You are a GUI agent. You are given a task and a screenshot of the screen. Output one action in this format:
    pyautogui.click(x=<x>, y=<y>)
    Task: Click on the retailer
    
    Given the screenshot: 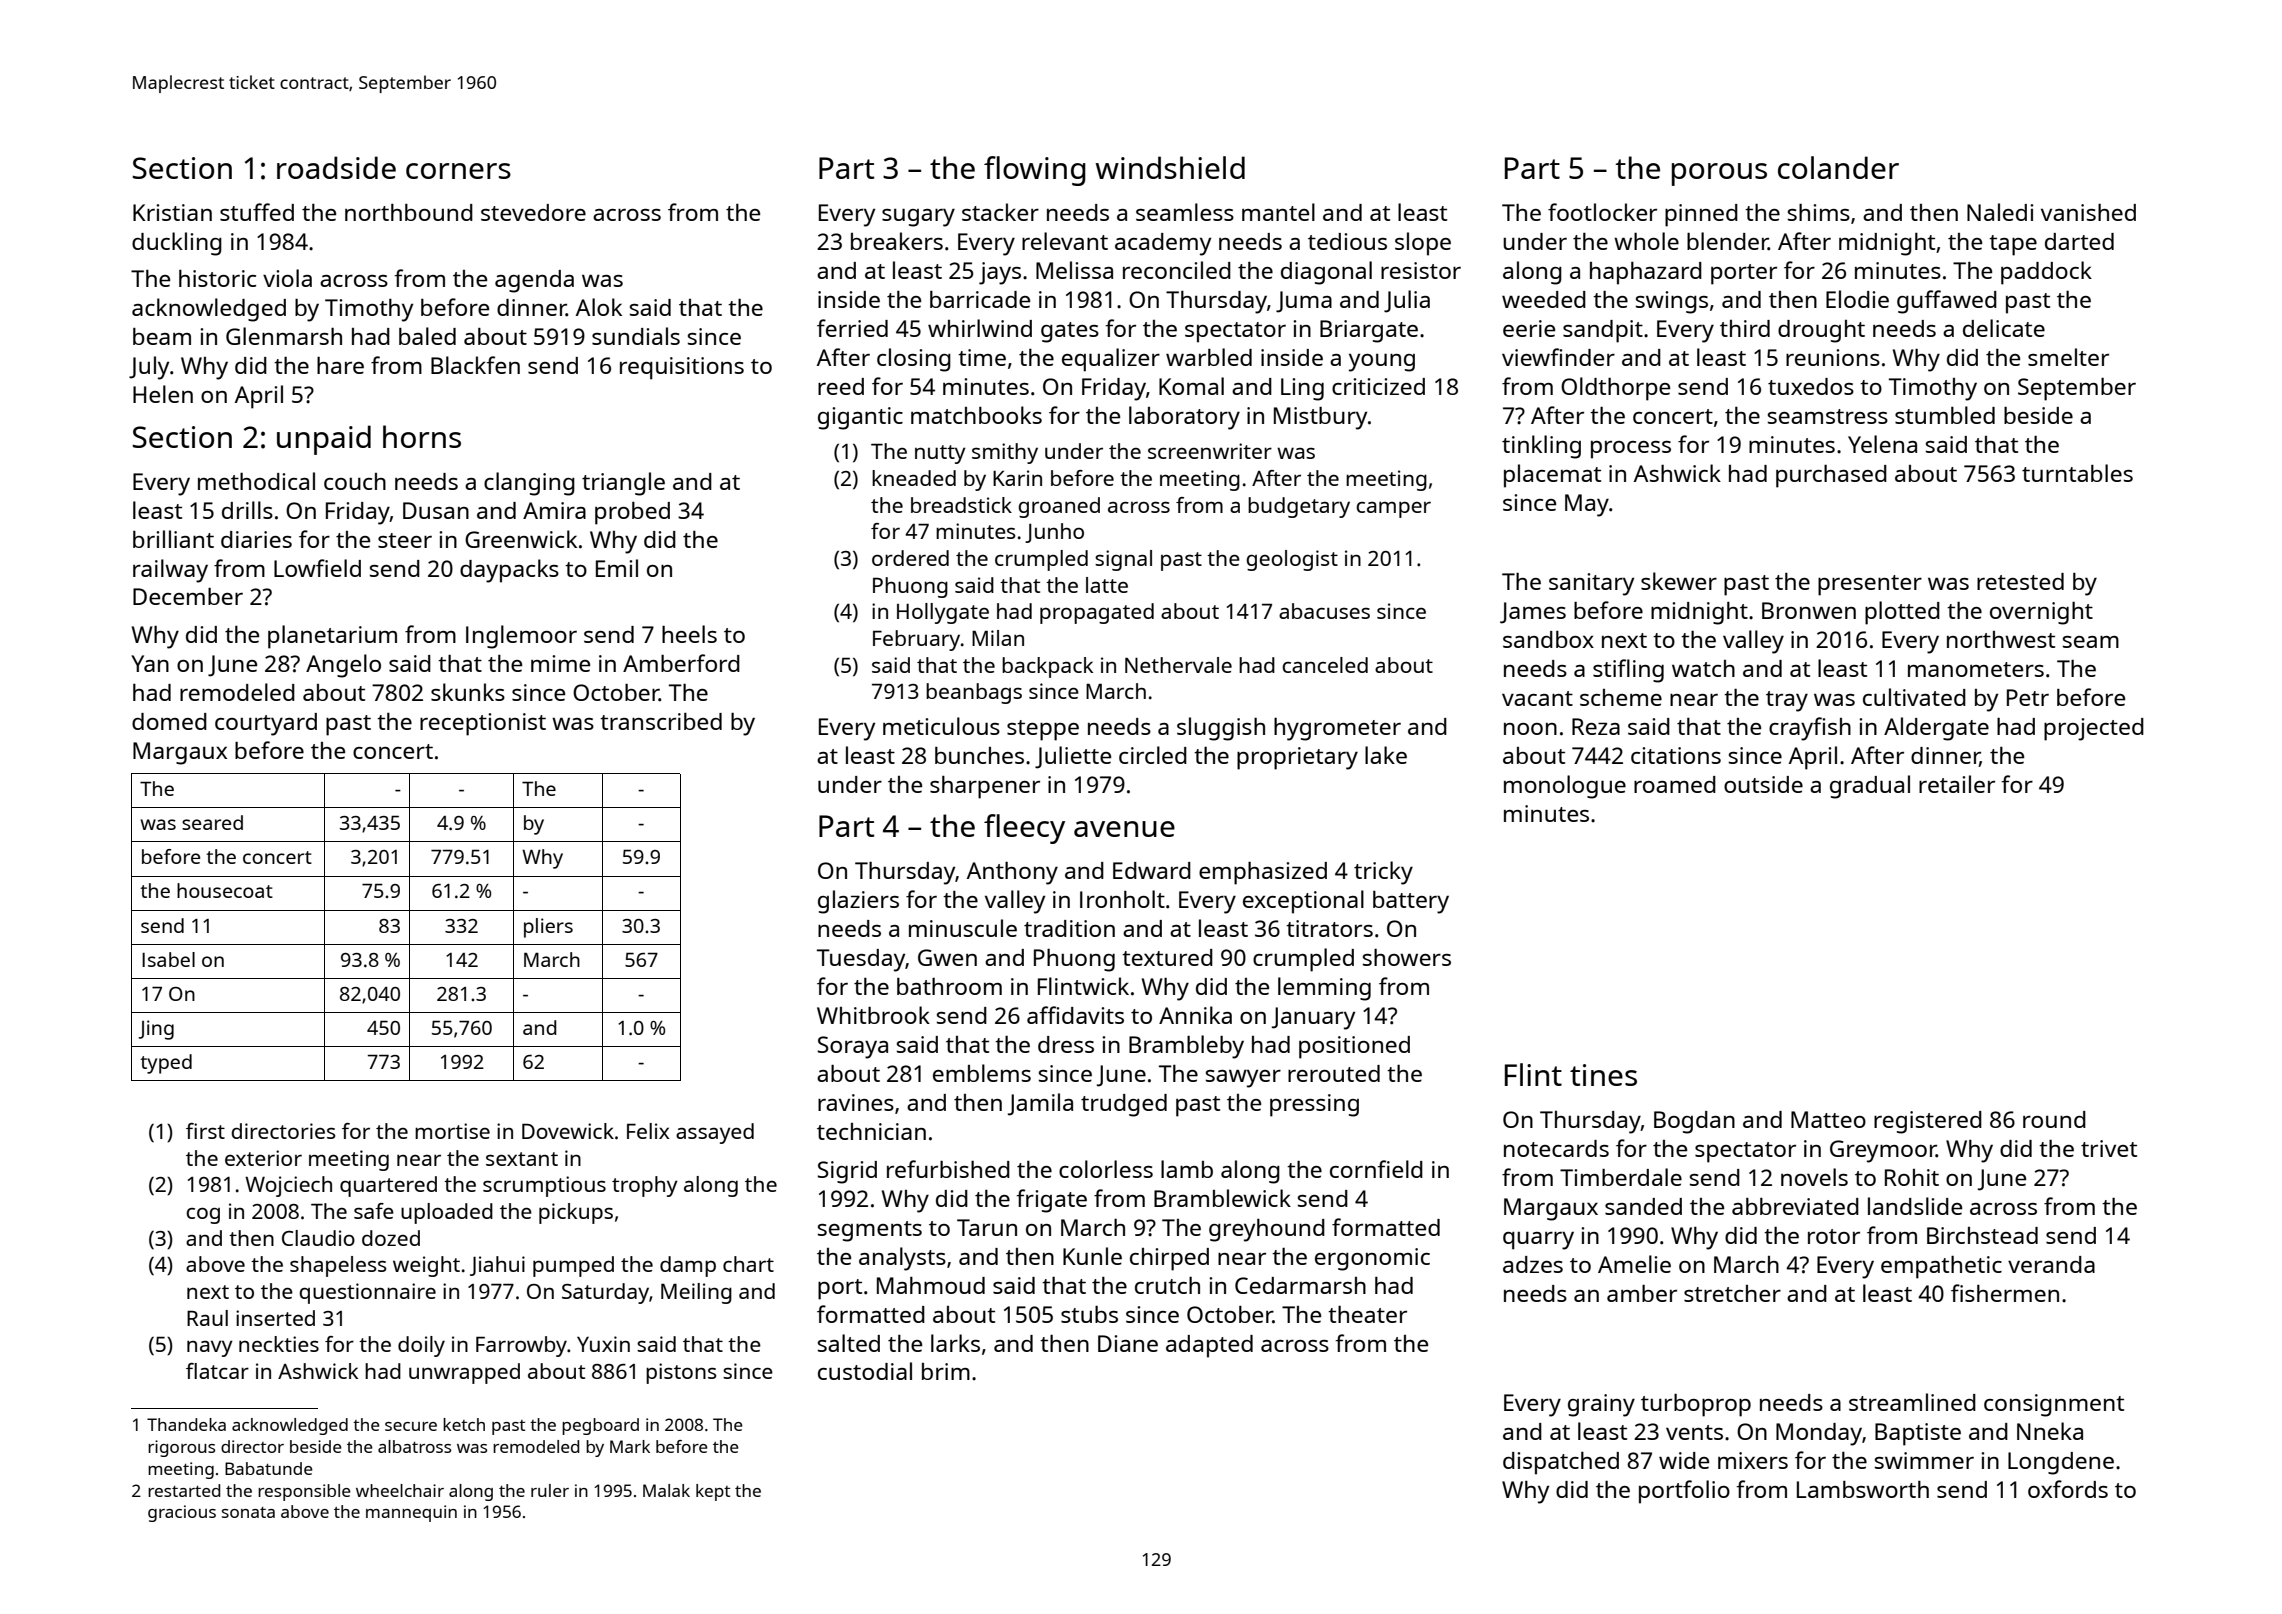 What is the action you would take?
    pyautogui.click(x=1957, y=784)
